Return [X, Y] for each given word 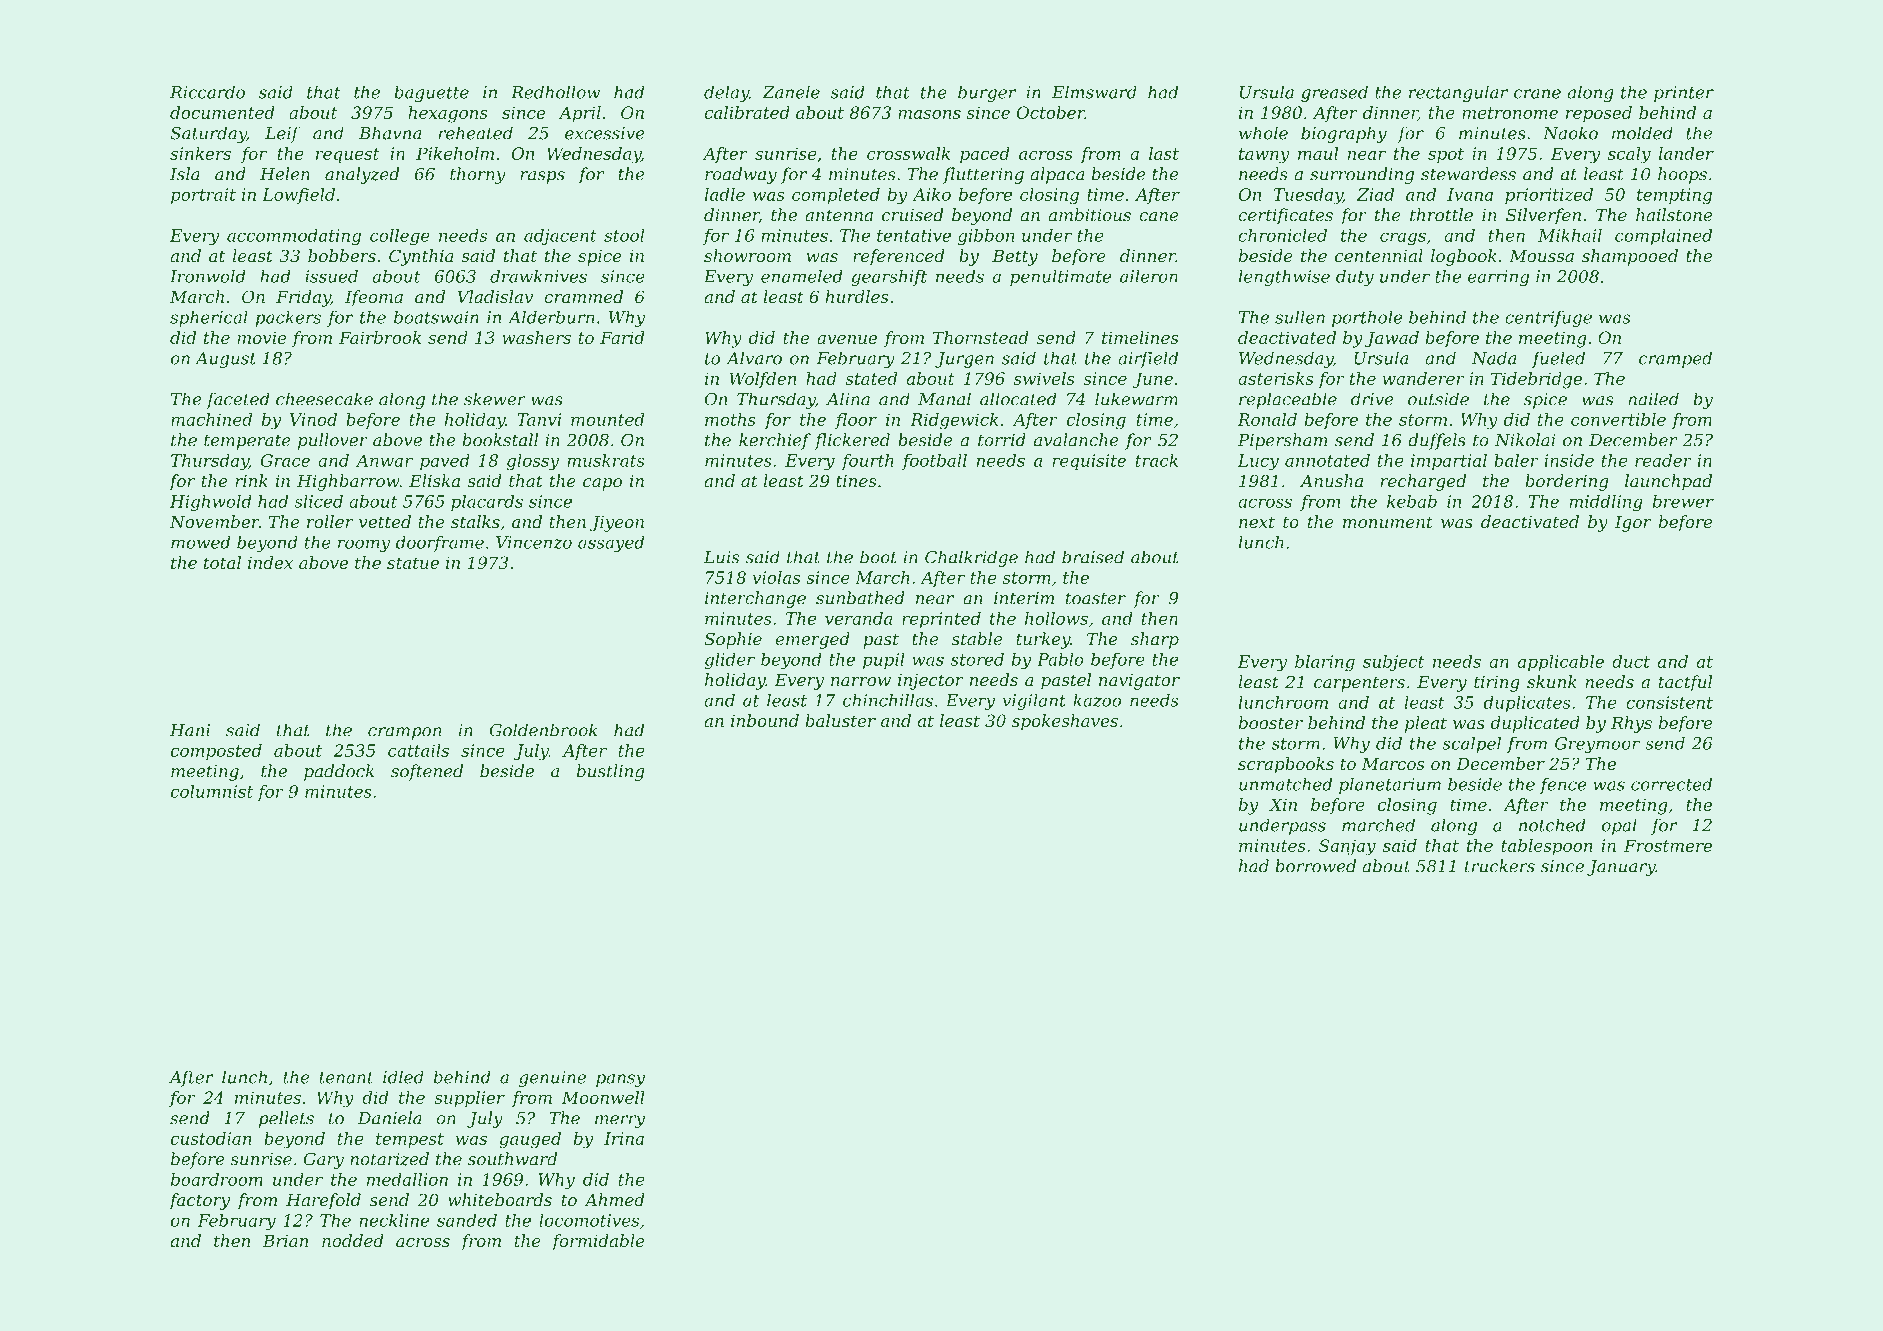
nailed [1653, 399]
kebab [1412, 501]
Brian [285, 1241]
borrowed [1315, 866]
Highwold [211, 503]
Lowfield [298, 196]
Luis [722, 557]
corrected [1671, 784]
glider [730, 661]
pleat [1426, 724]
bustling [610, 772]
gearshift [889, 277]
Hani [190, 730]
